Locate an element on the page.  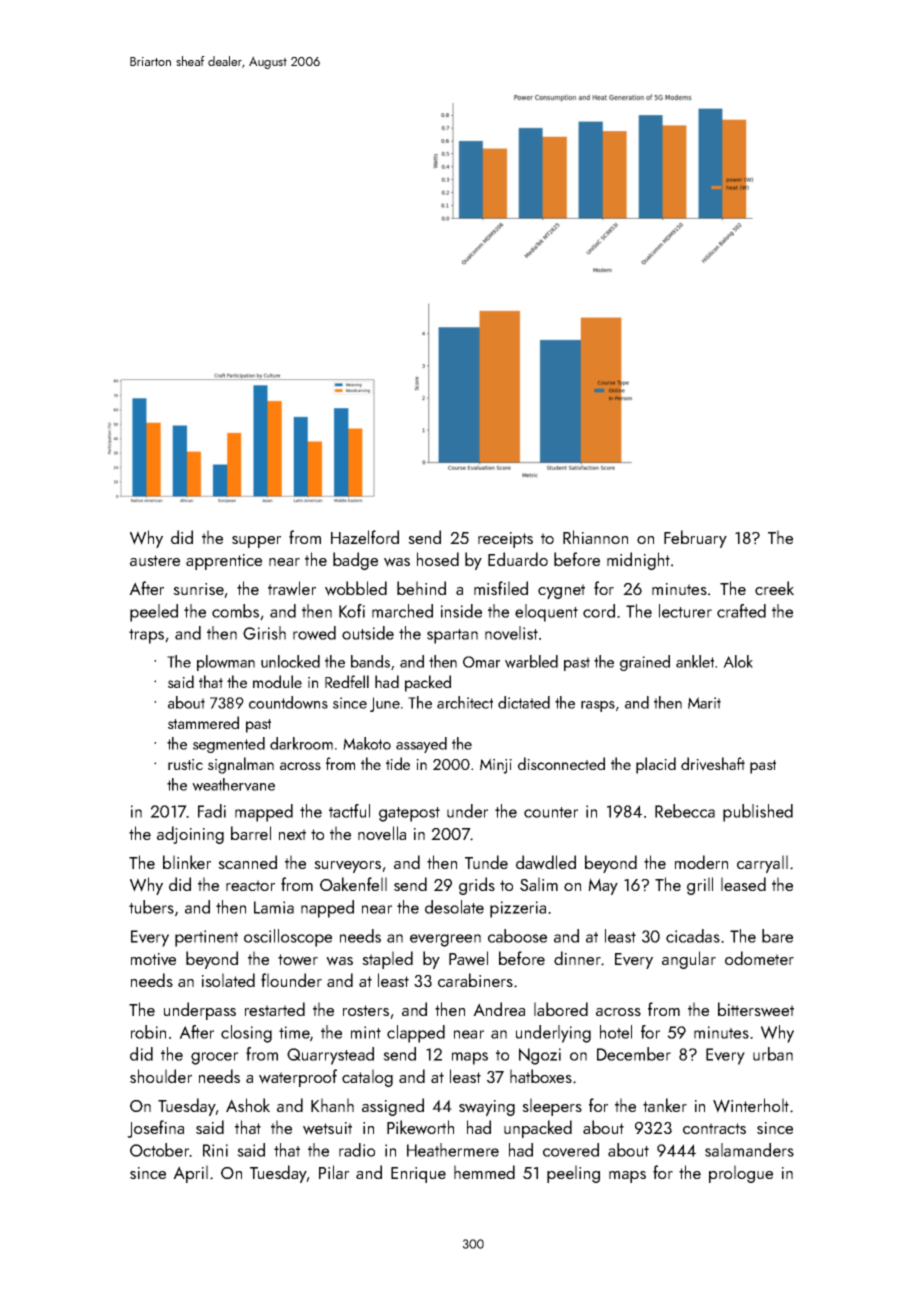
Enrique is located at coordinates (418, 1175).
